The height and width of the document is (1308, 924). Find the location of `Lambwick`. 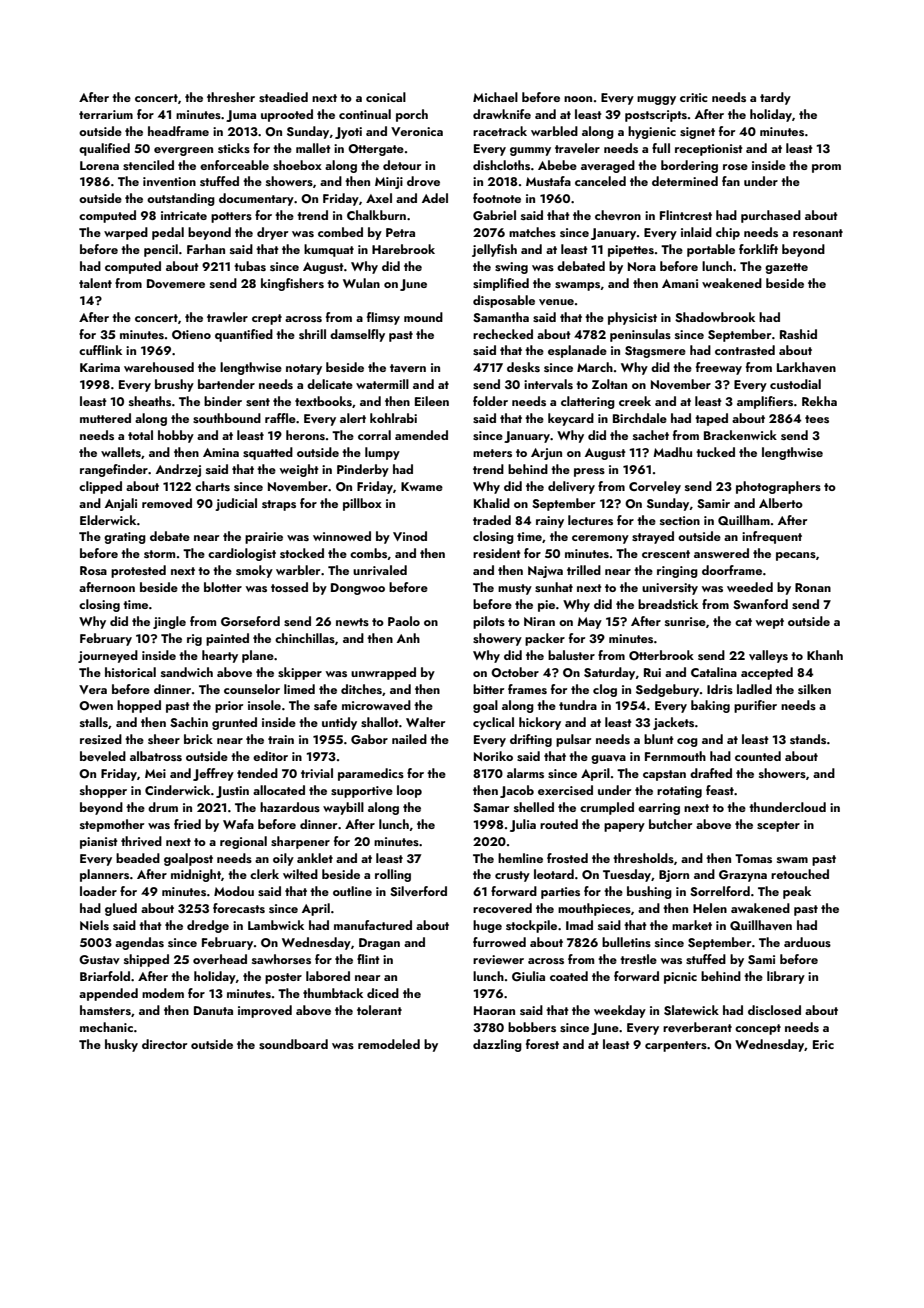

Lambwick is located at coordinates (276, 925).
